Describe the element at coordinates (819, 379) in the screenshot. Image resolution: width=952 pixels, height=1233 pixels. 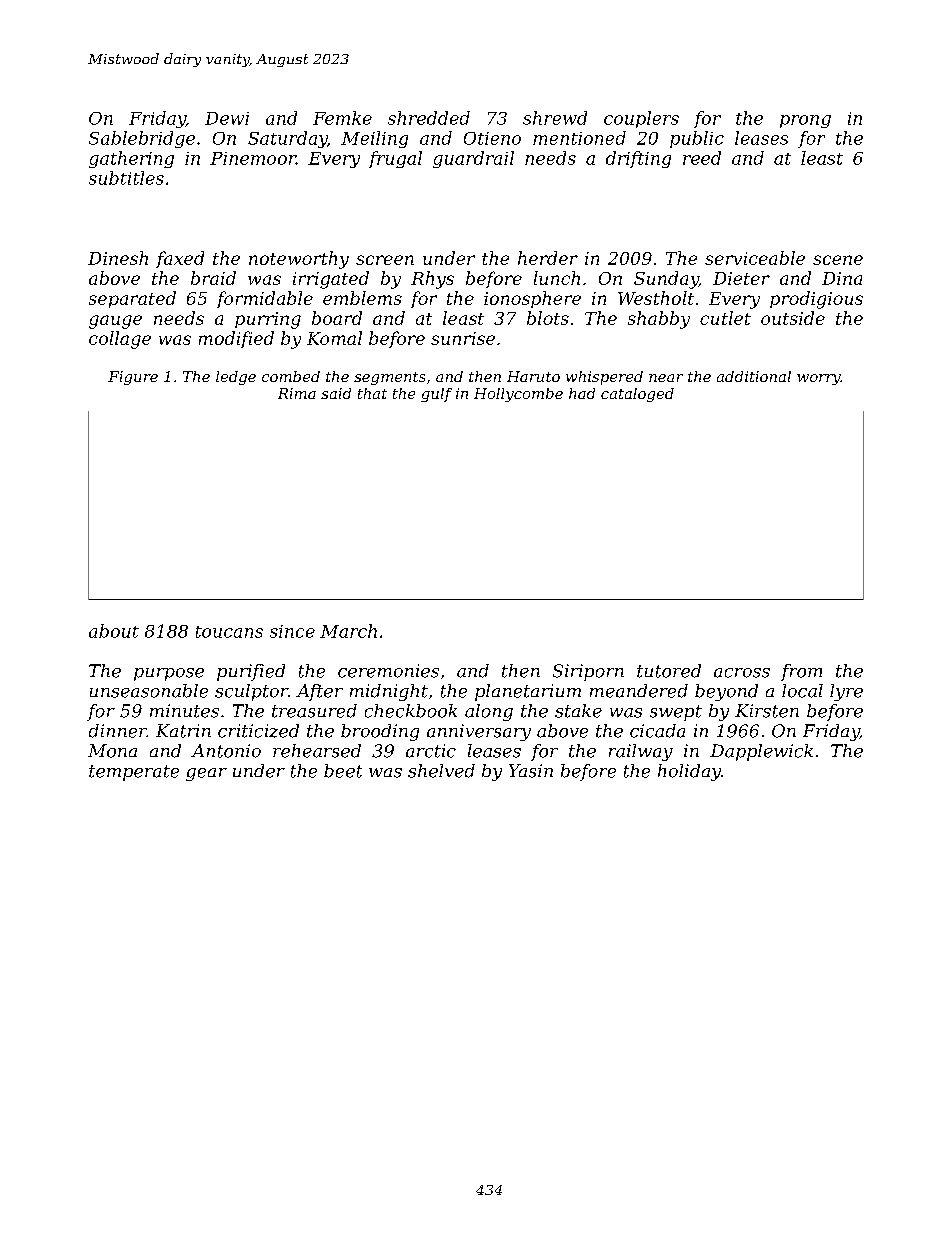
I see `worry` at that location.
